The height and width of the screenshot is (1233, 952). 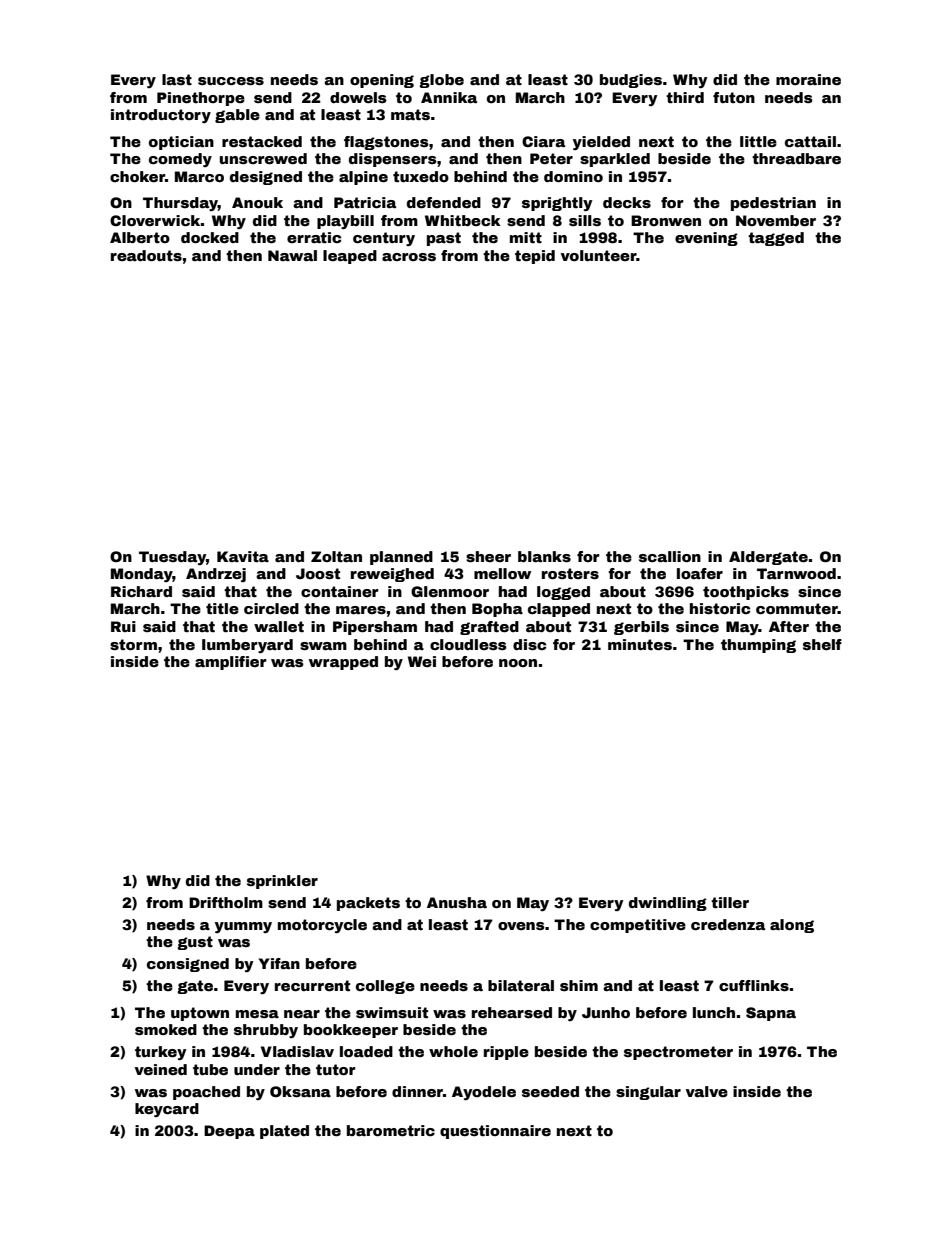 What do you see at coordinates (601, 143) in the screenshot?
I see `yielded` at bounding box center [601, 143].
